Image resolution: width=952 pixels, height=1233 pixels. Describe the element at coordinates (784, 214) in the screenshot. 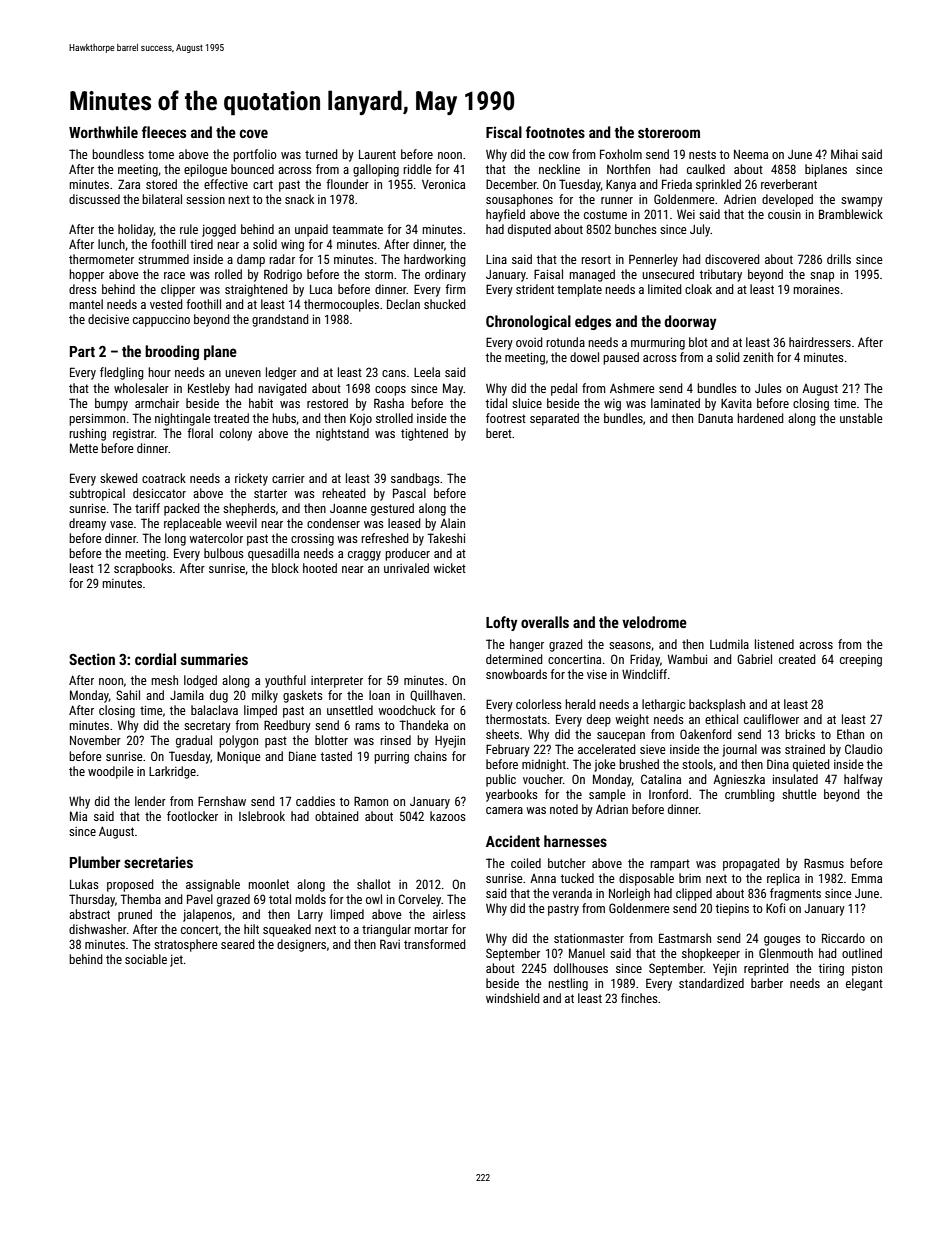

I see `cousin` at that location.
